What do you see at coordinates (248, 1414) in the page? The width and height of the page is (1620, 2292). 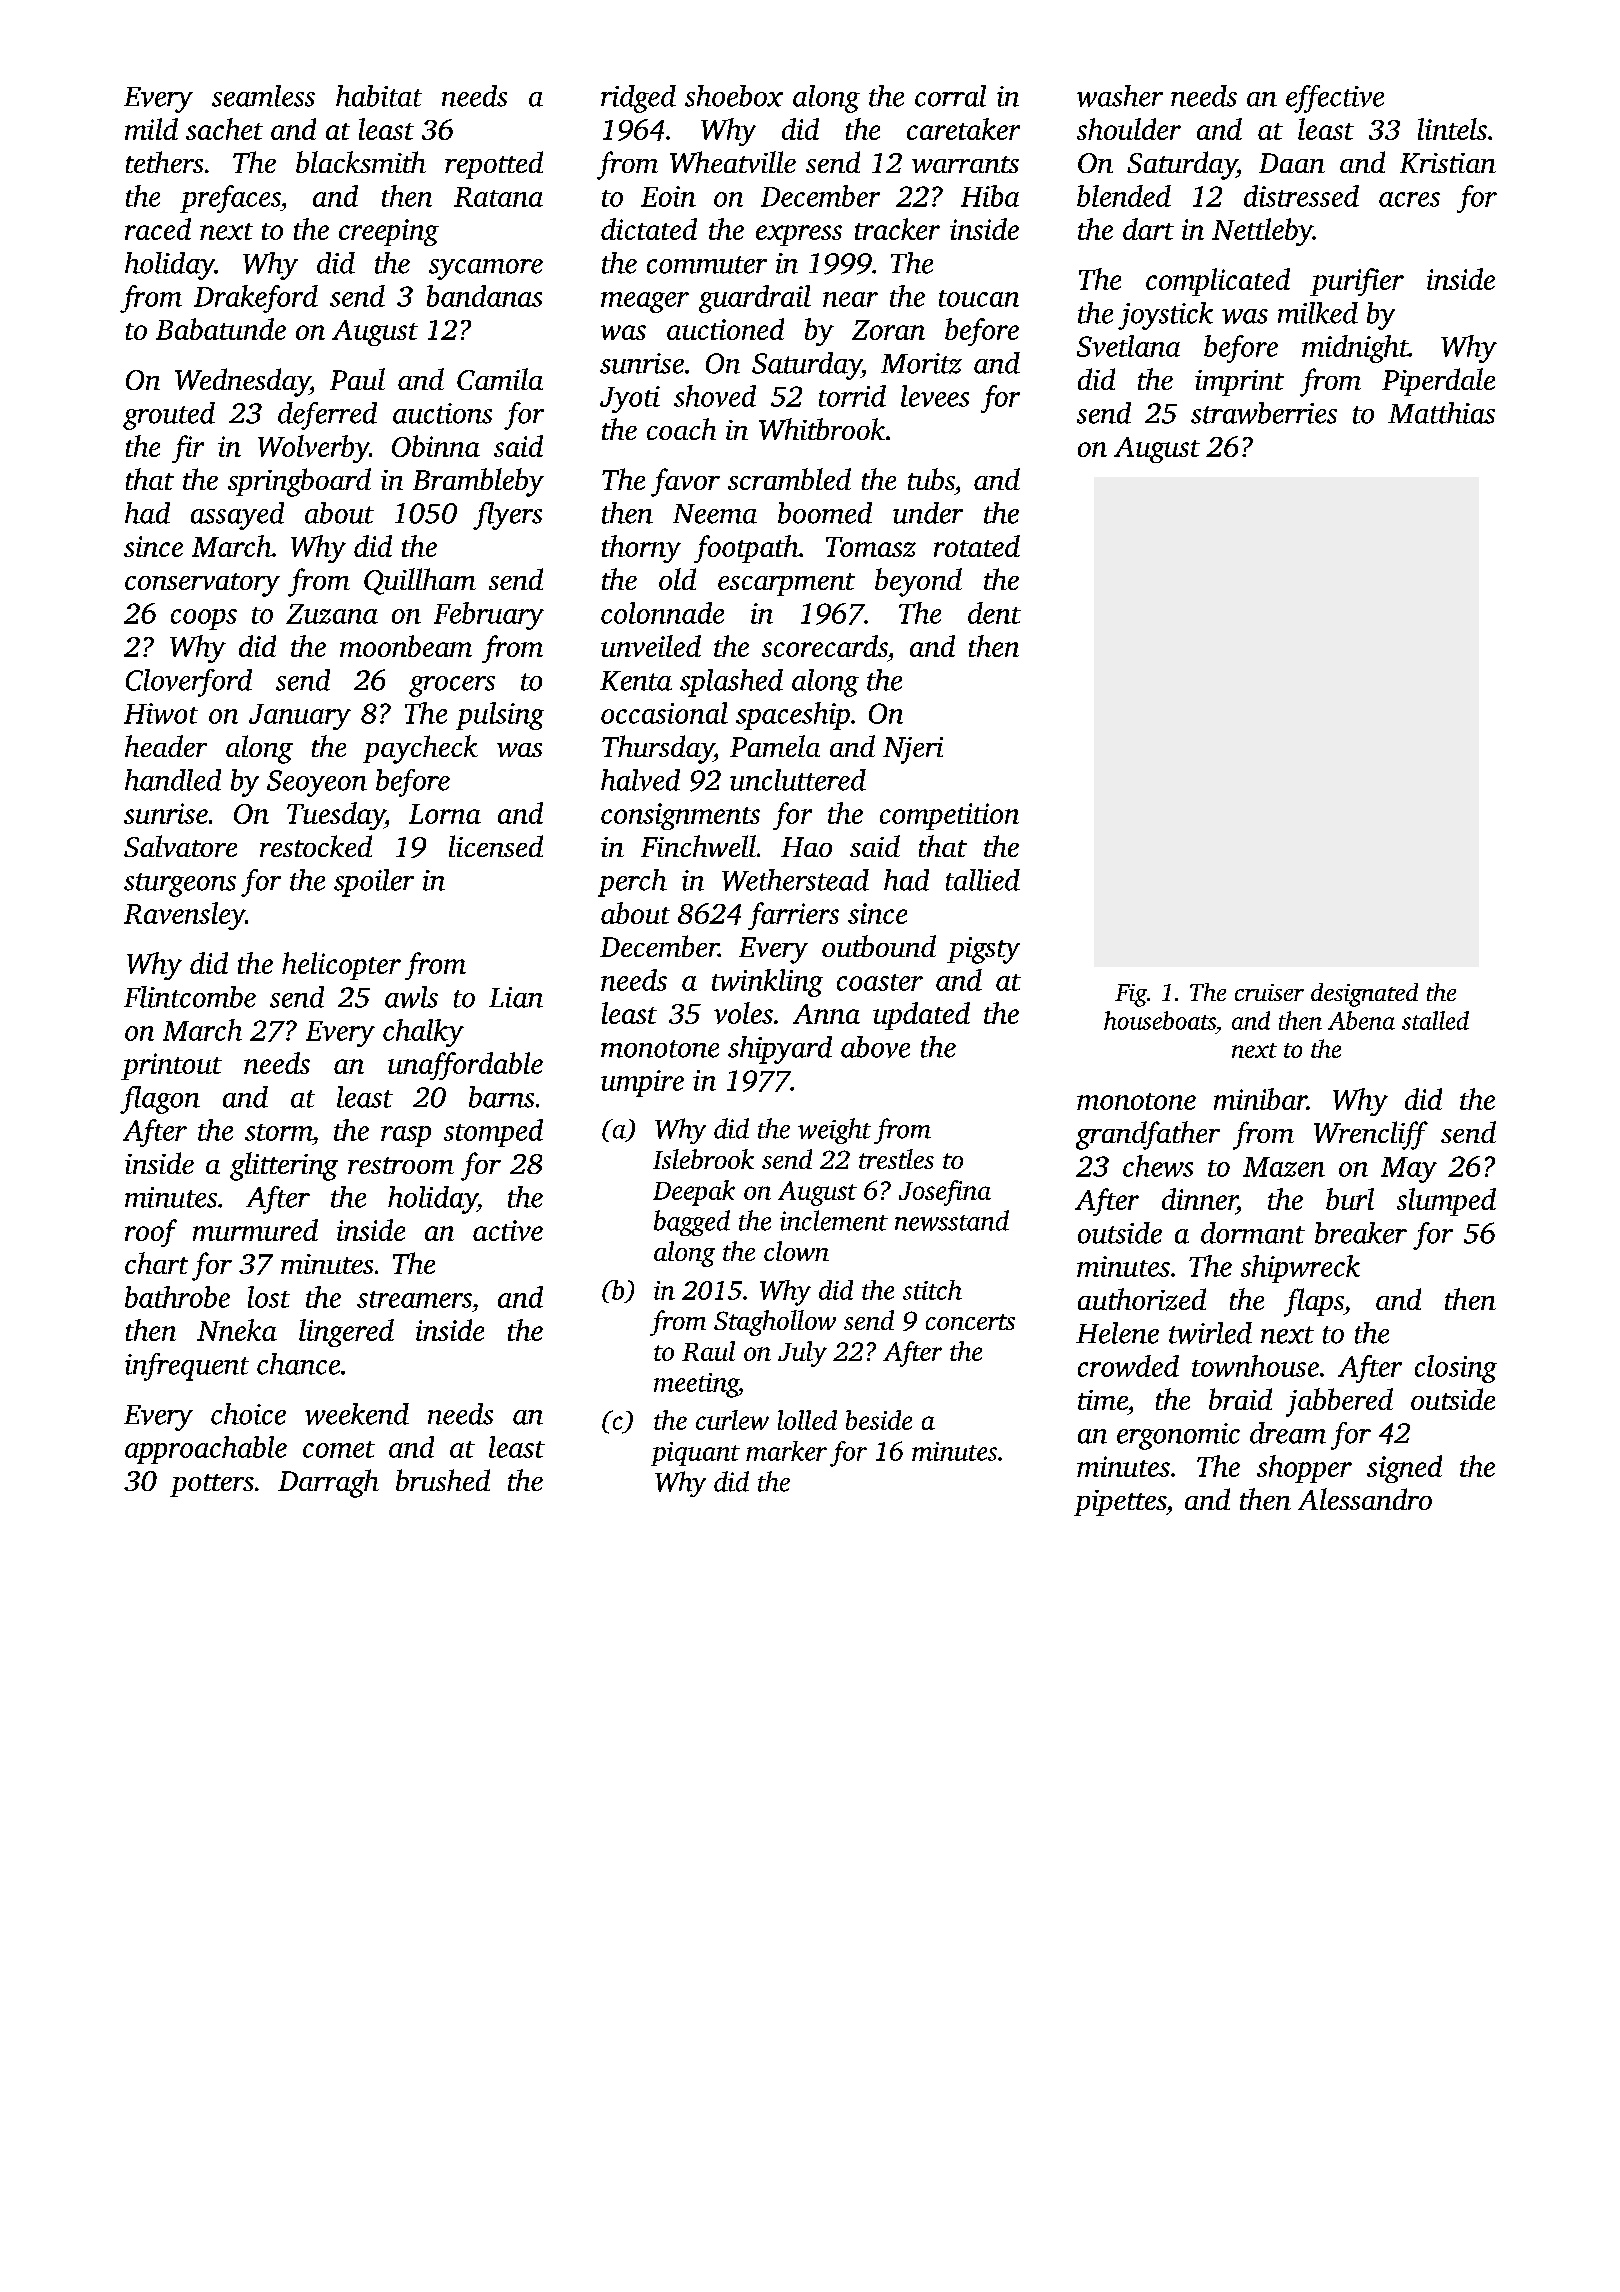 I see `choice` at bounding box center [248, 1414].
